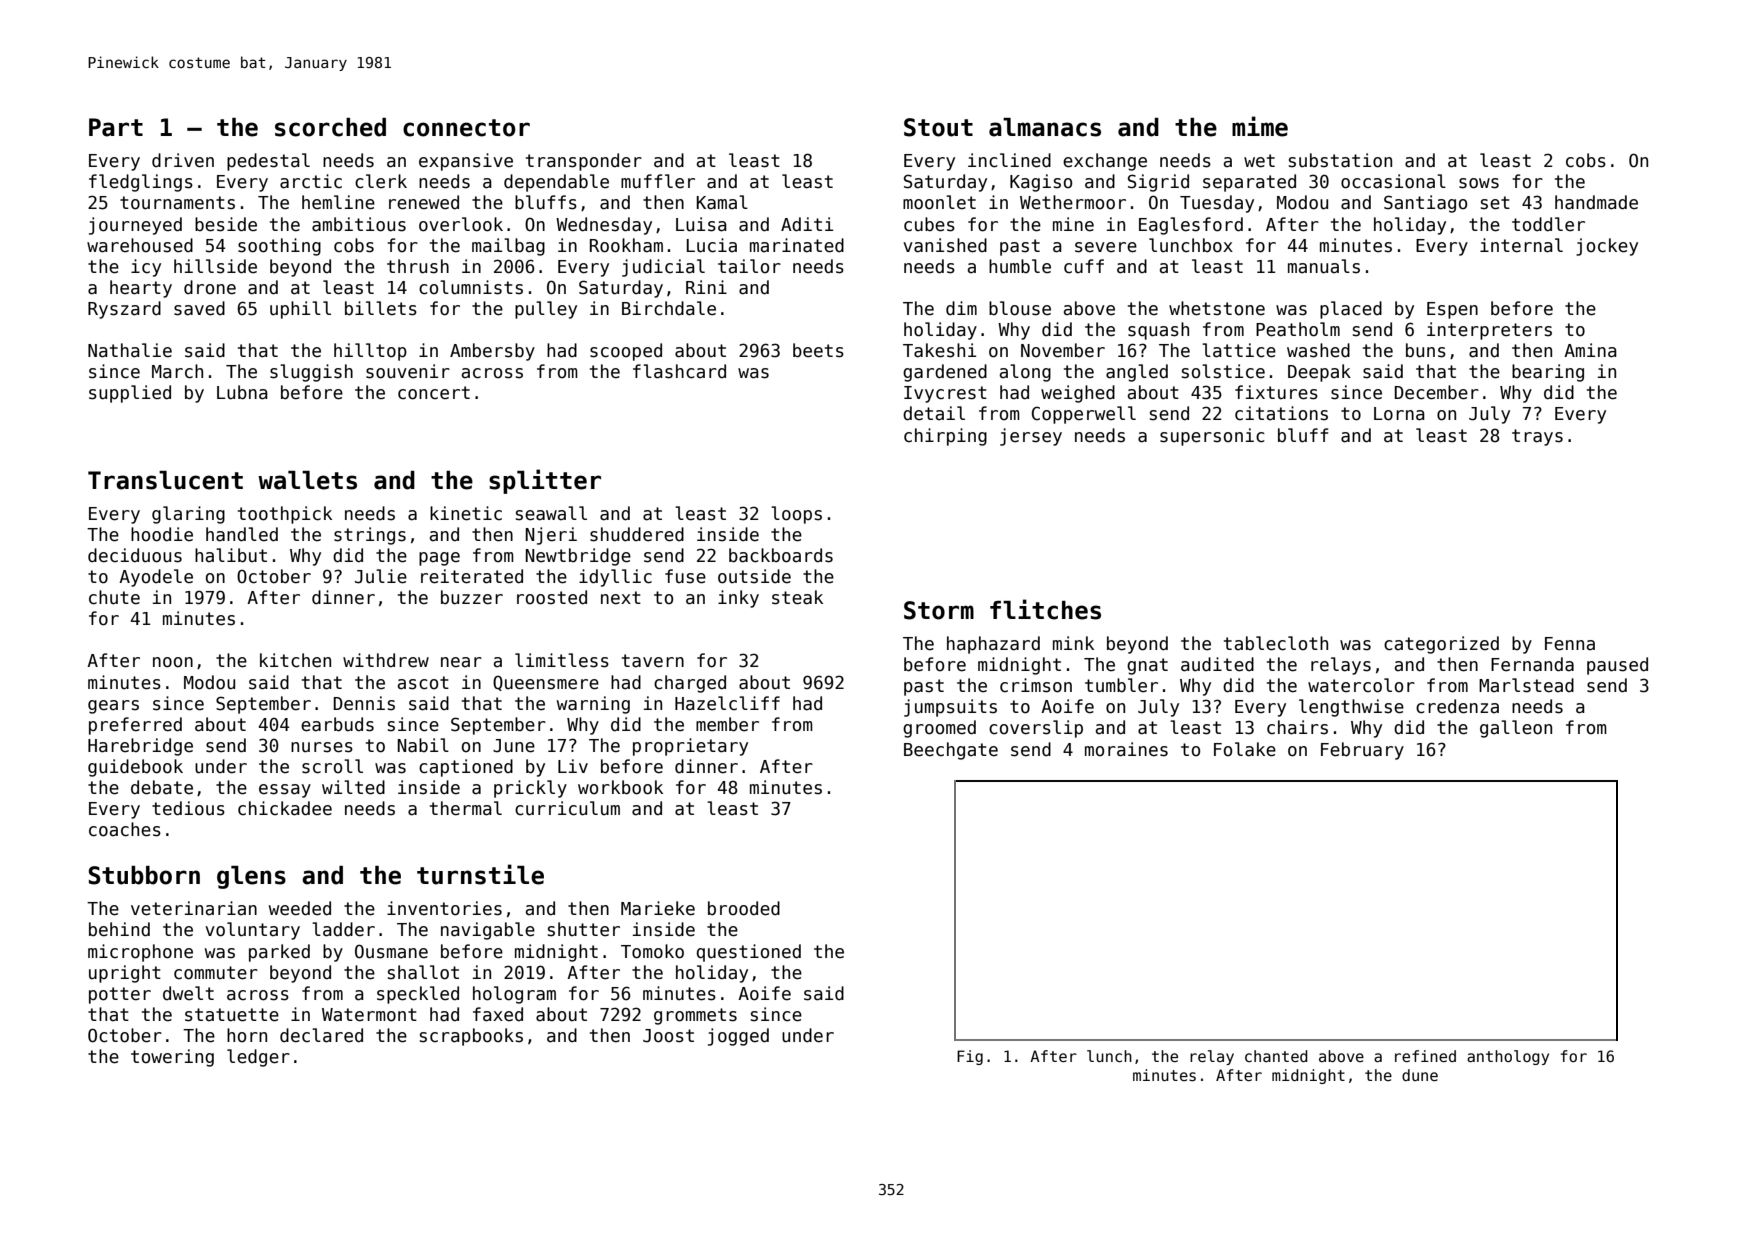 Image resolution: width=1756 pixels, height=1242 pixels. Describe the element at coordinates (1073, 643) in the page. I see `mink` at that location.
